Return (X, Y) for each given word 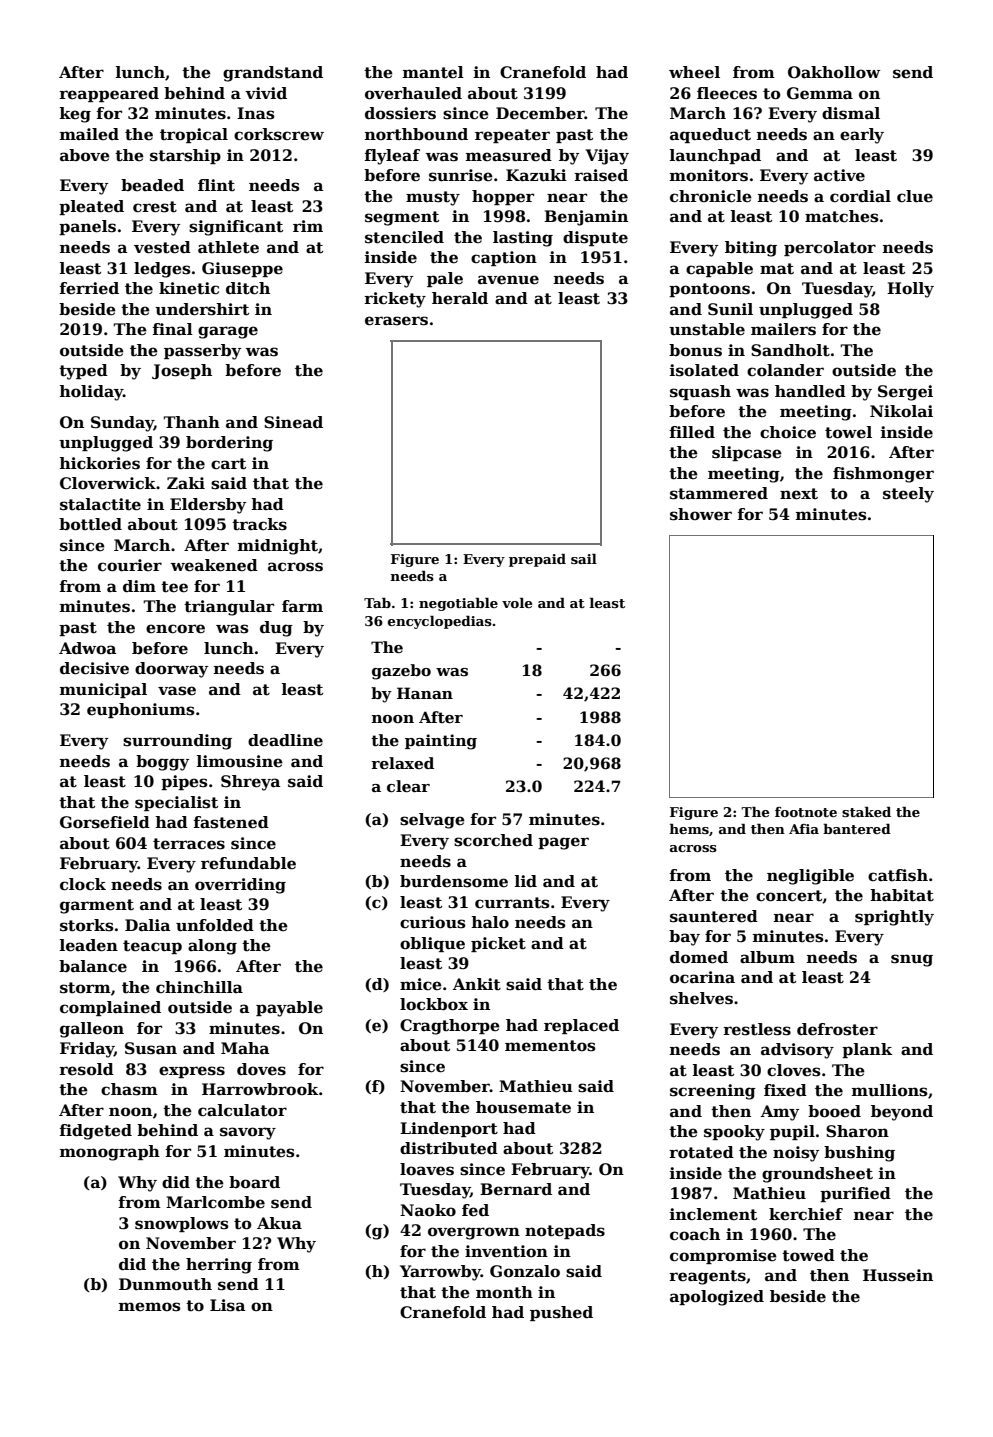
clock (83, 884)
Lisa (227, 1305)
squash (700, 392)
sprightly (894, 918)
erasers (396, 321)
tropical (194, 135)
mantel (433, 72)
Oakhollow (834, 72)
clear (408, 786)
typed (83, 372)
